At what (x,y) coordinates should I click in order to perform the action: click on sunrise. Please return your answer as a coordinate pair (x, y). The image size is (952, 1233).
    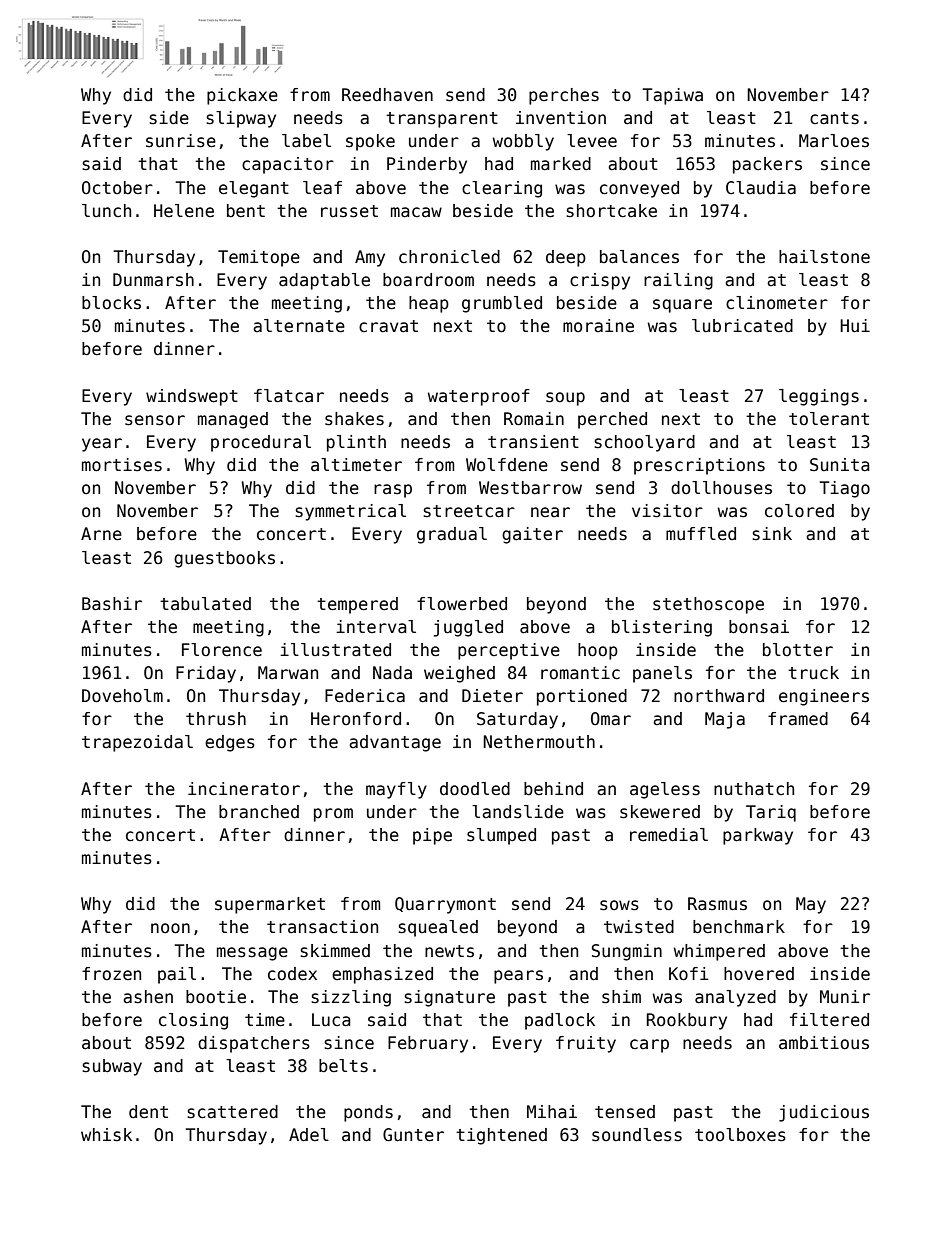
    Looking at the image, I should click on (181, 141).
